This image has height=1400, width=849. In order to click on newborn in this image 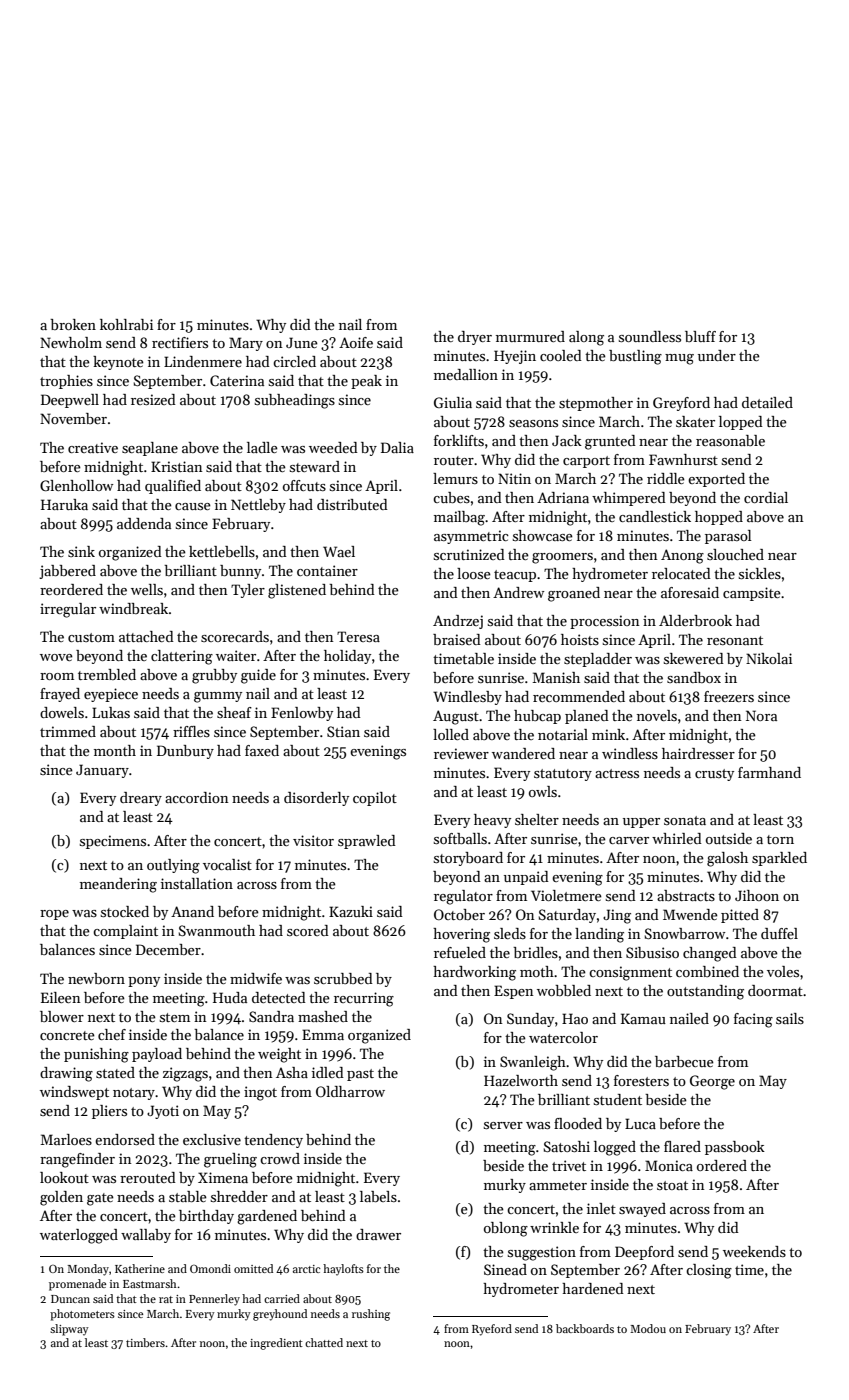, I will do `click(96, 978)`.
